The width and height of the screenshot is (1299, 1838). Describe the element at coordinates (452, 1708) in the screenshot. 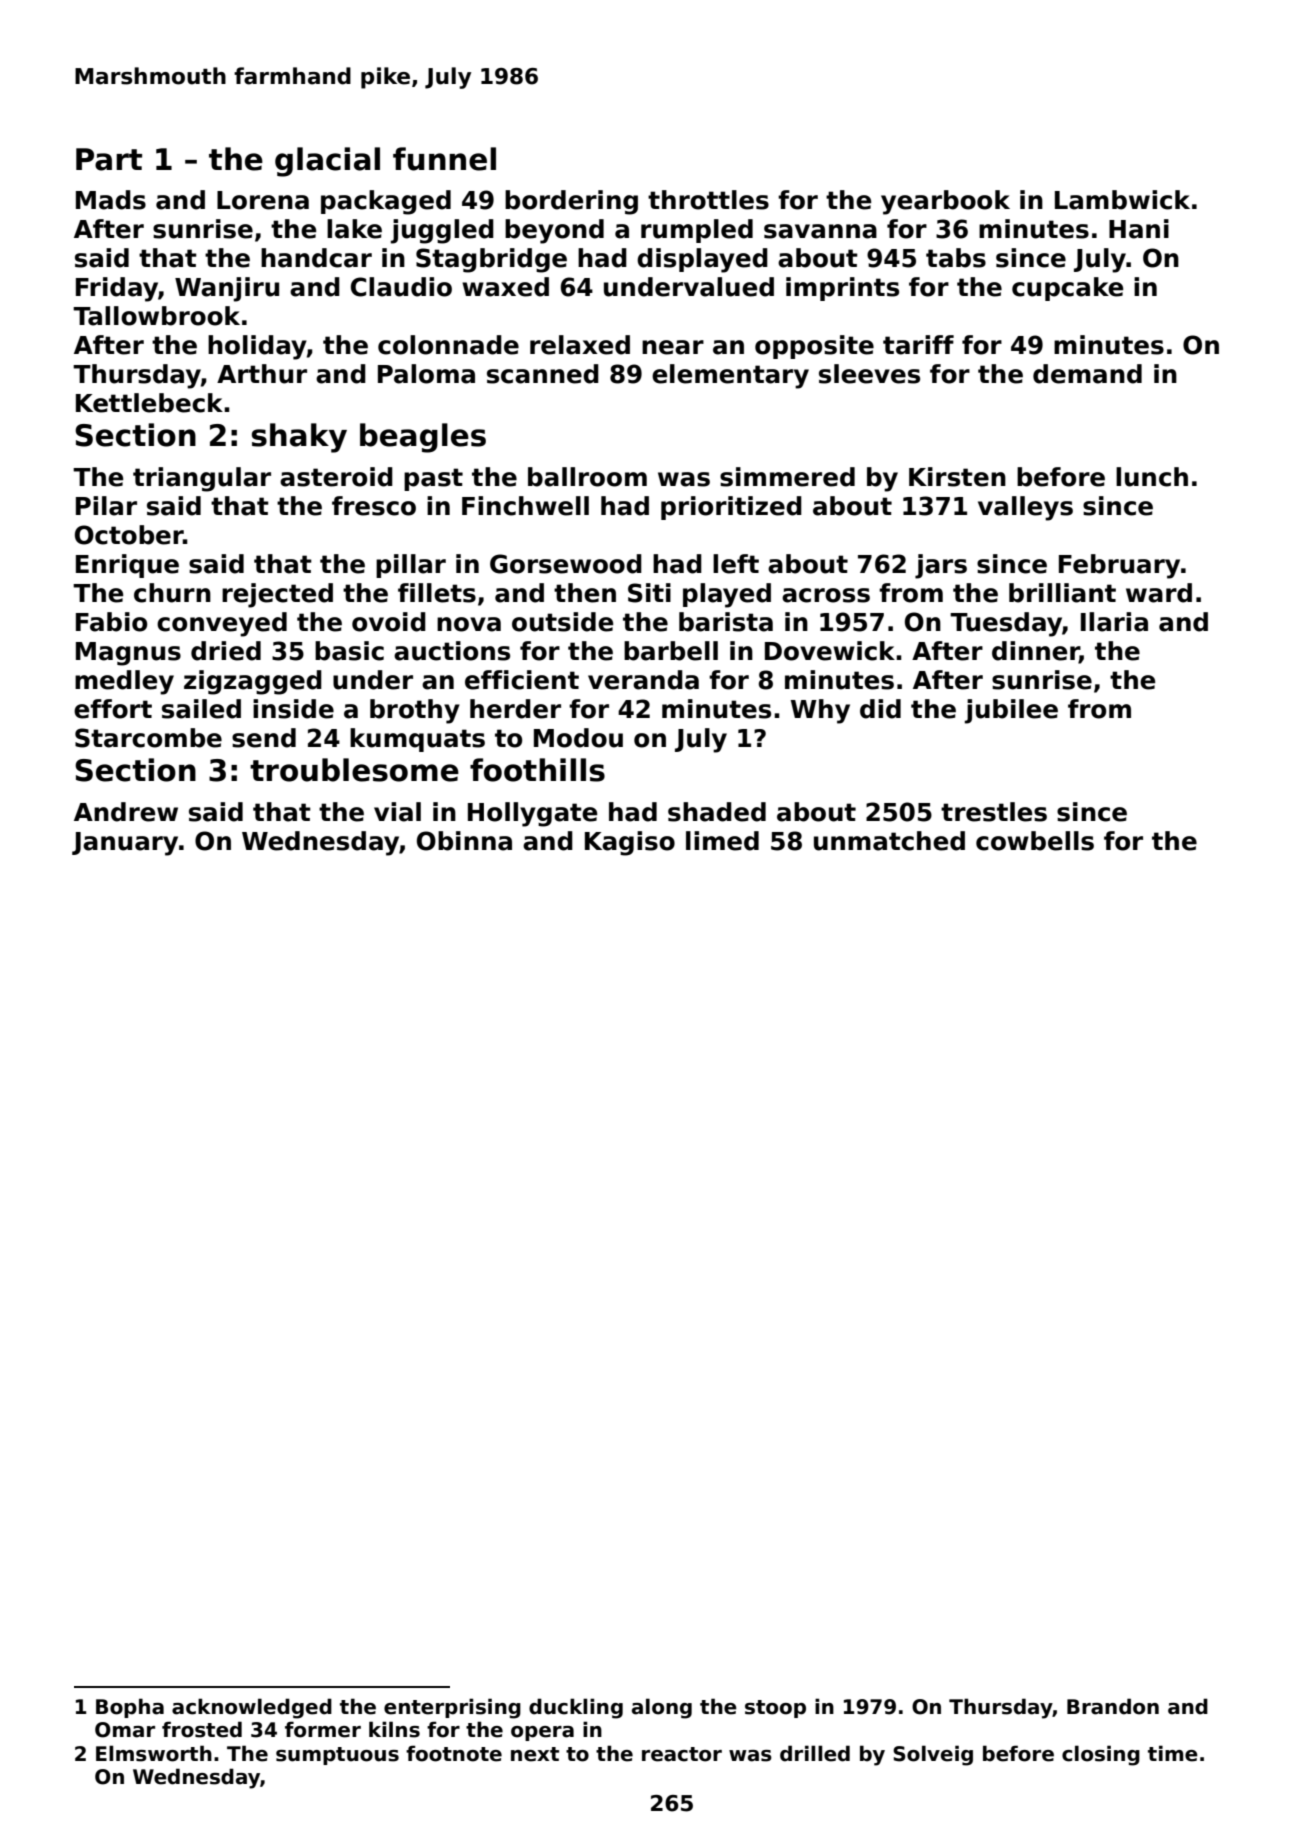

I see `enterprising` at that location.
